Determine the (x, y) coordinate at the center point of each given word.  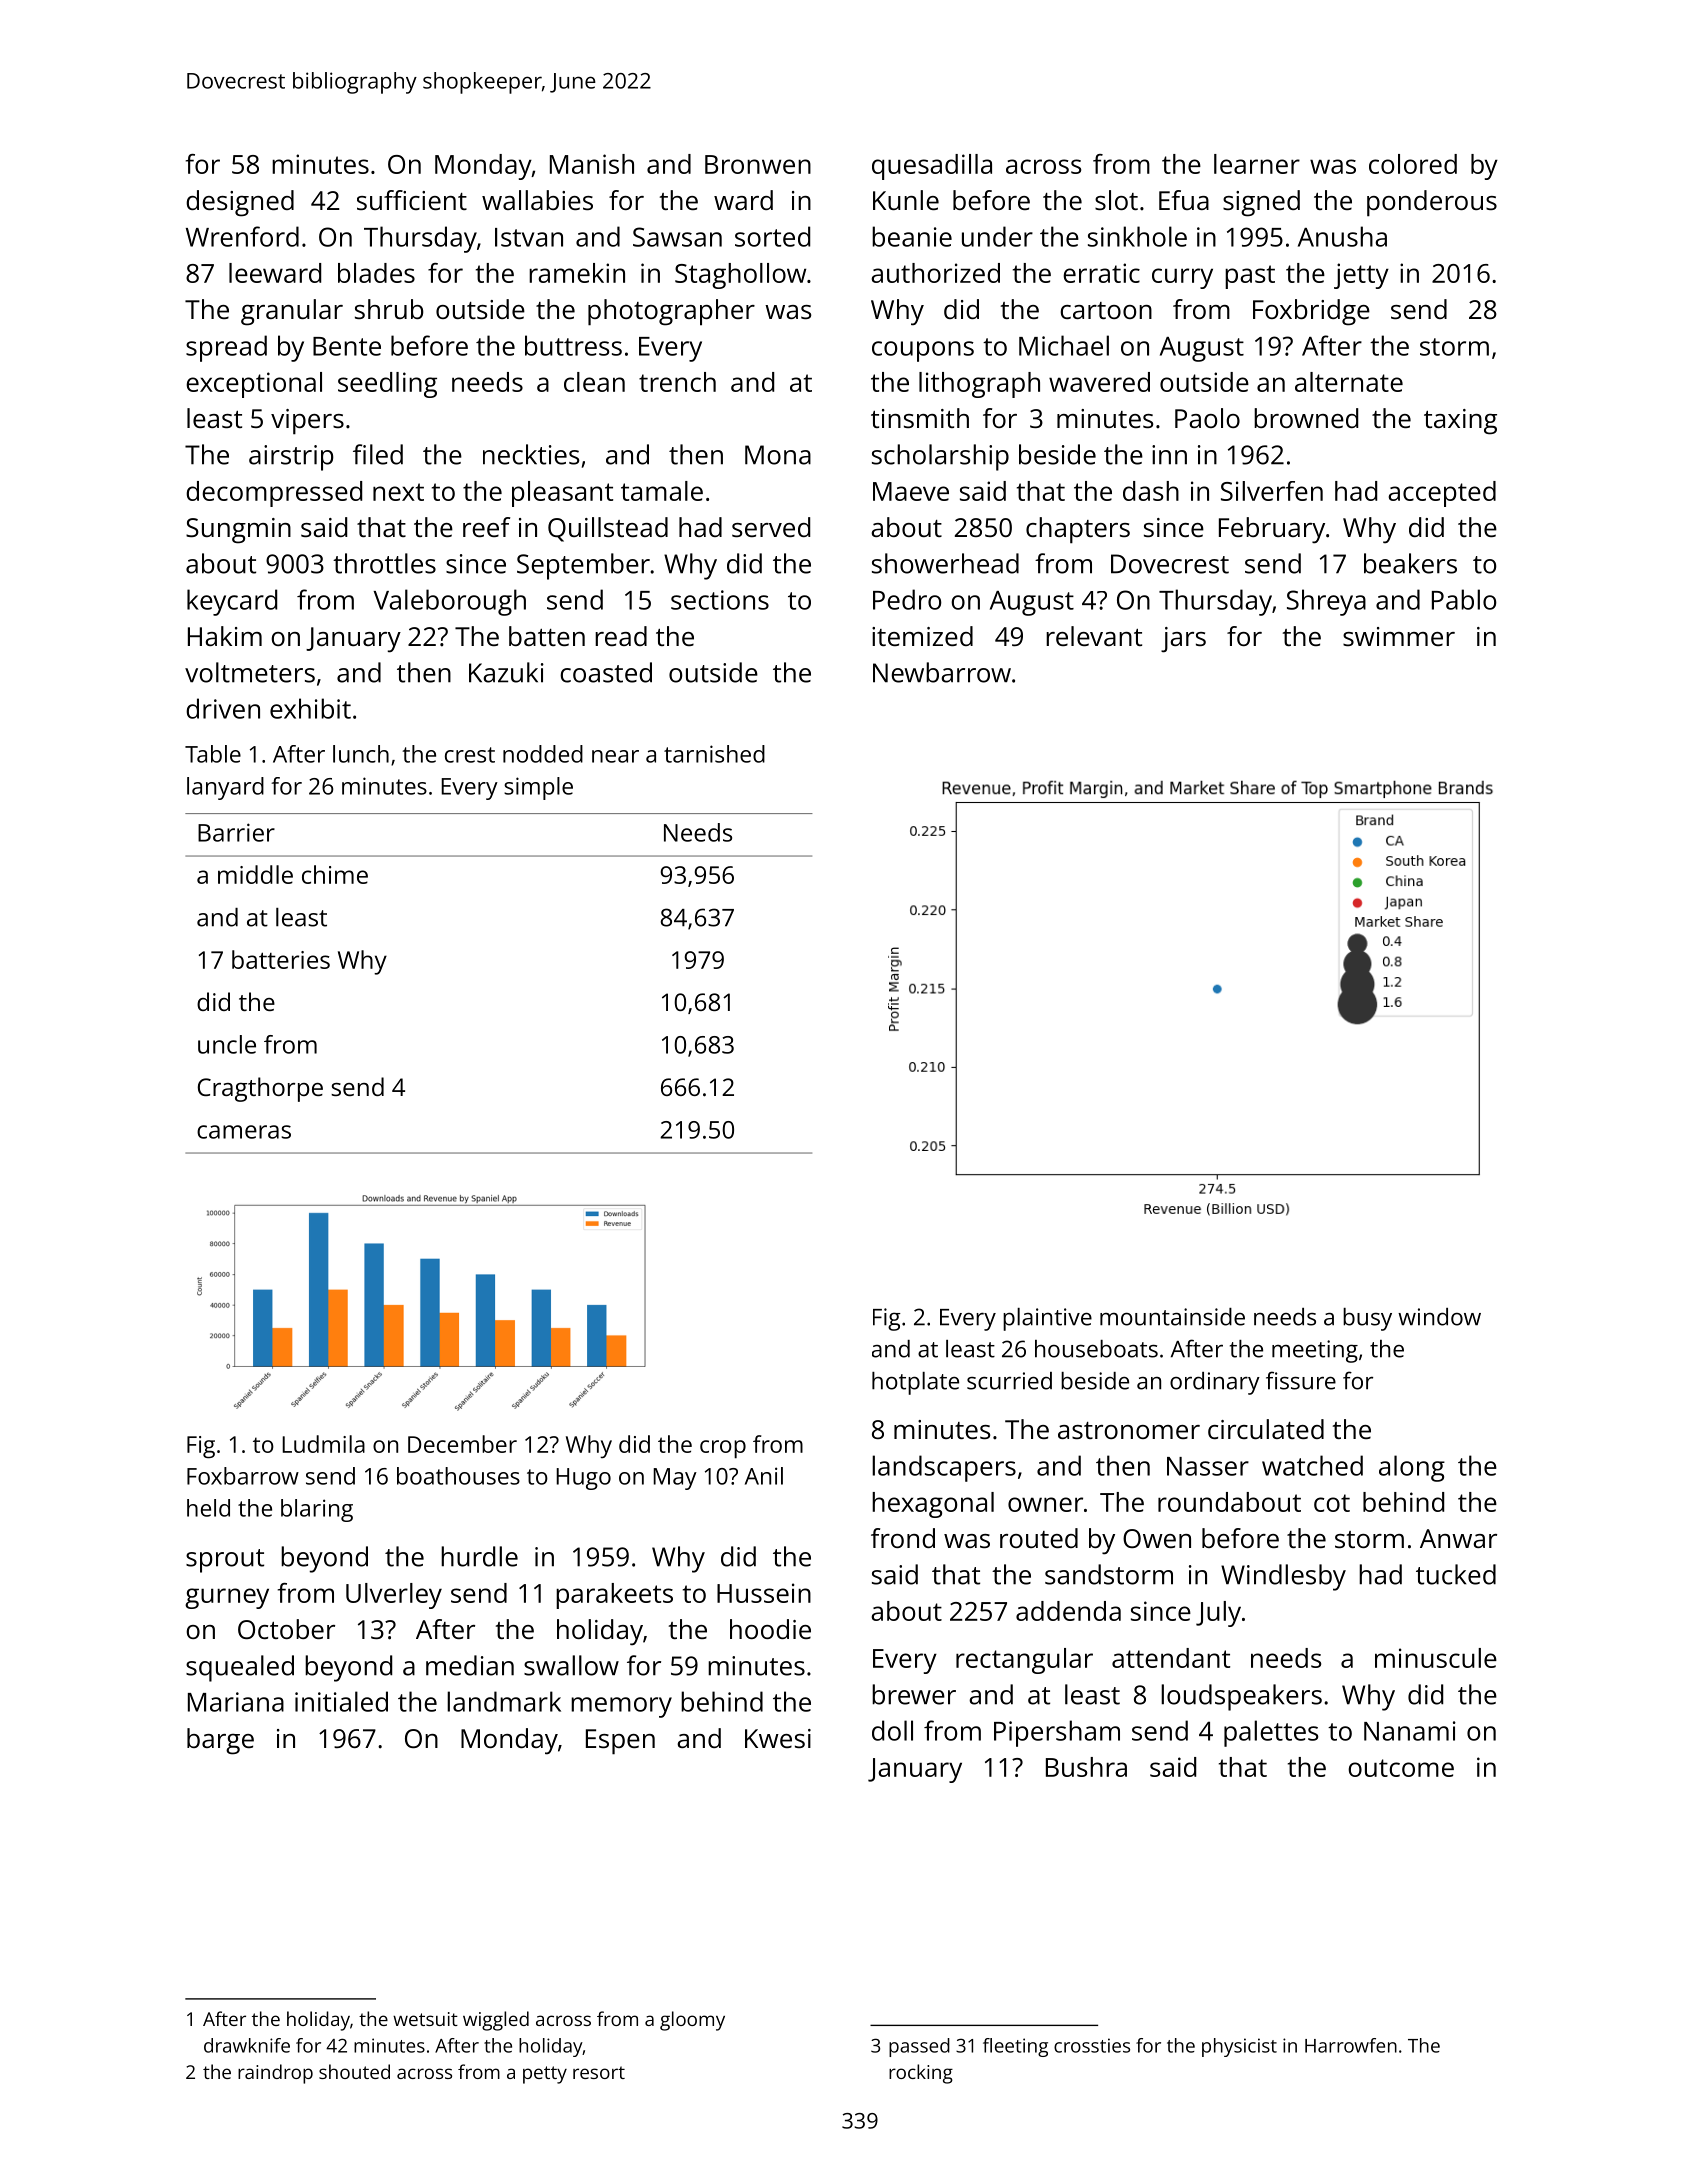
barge (220, 1741)
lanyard (225, 788)
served (771, 527)
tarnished (714, 754)
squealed (240, 1668)
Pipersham (1057, 1733)
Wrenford (242, 236)
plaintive (1047, 1319)
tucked (1456, 1574)
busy (1367, 1319)
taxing (1460, 422)
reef (486, 527)
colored (1413, 164)
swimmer (1399, 636)
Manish (592, 164)
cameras (244, 1132)
